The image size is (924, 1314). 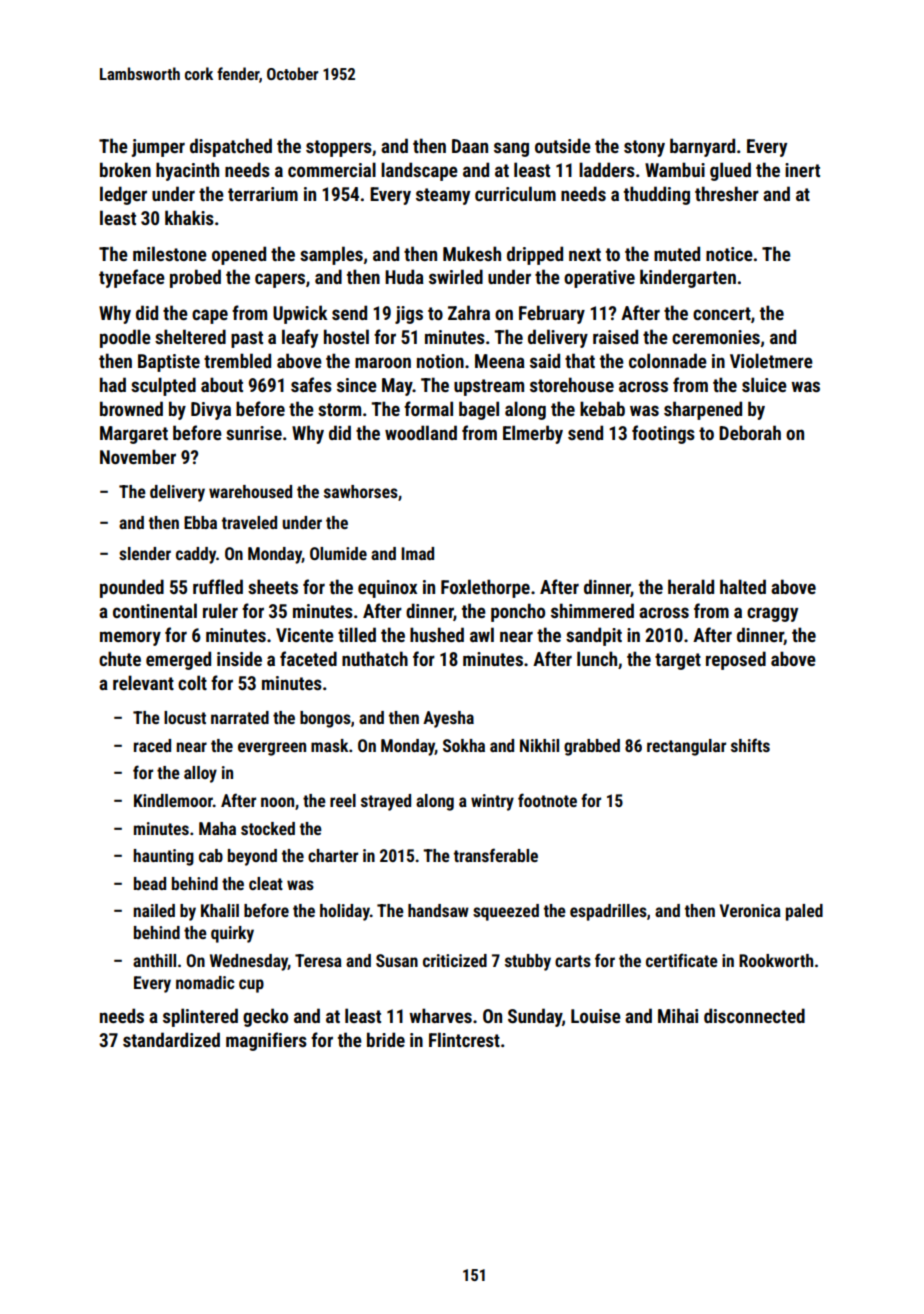 I want to click on sheltered, so click(x=190, y=336).
